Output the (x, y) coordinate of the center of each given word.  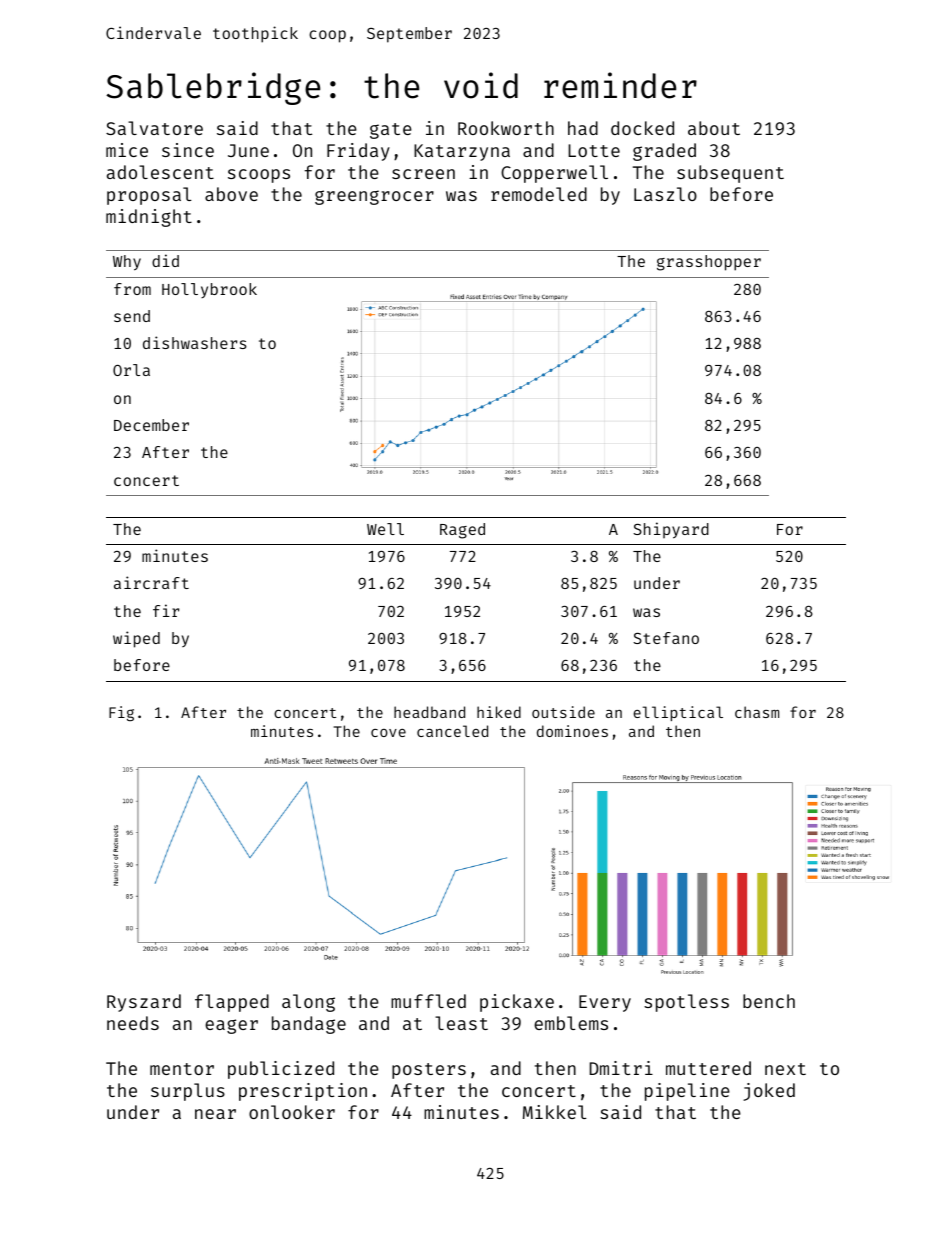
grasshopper (709, 263)
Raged (462, 531)
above (231, 194)
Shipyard (671, 530)
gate (391, 131)
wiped (136, 639)
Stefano (666, 638)
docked (642, 128)
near (215, 1114)
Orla (131, 370)
